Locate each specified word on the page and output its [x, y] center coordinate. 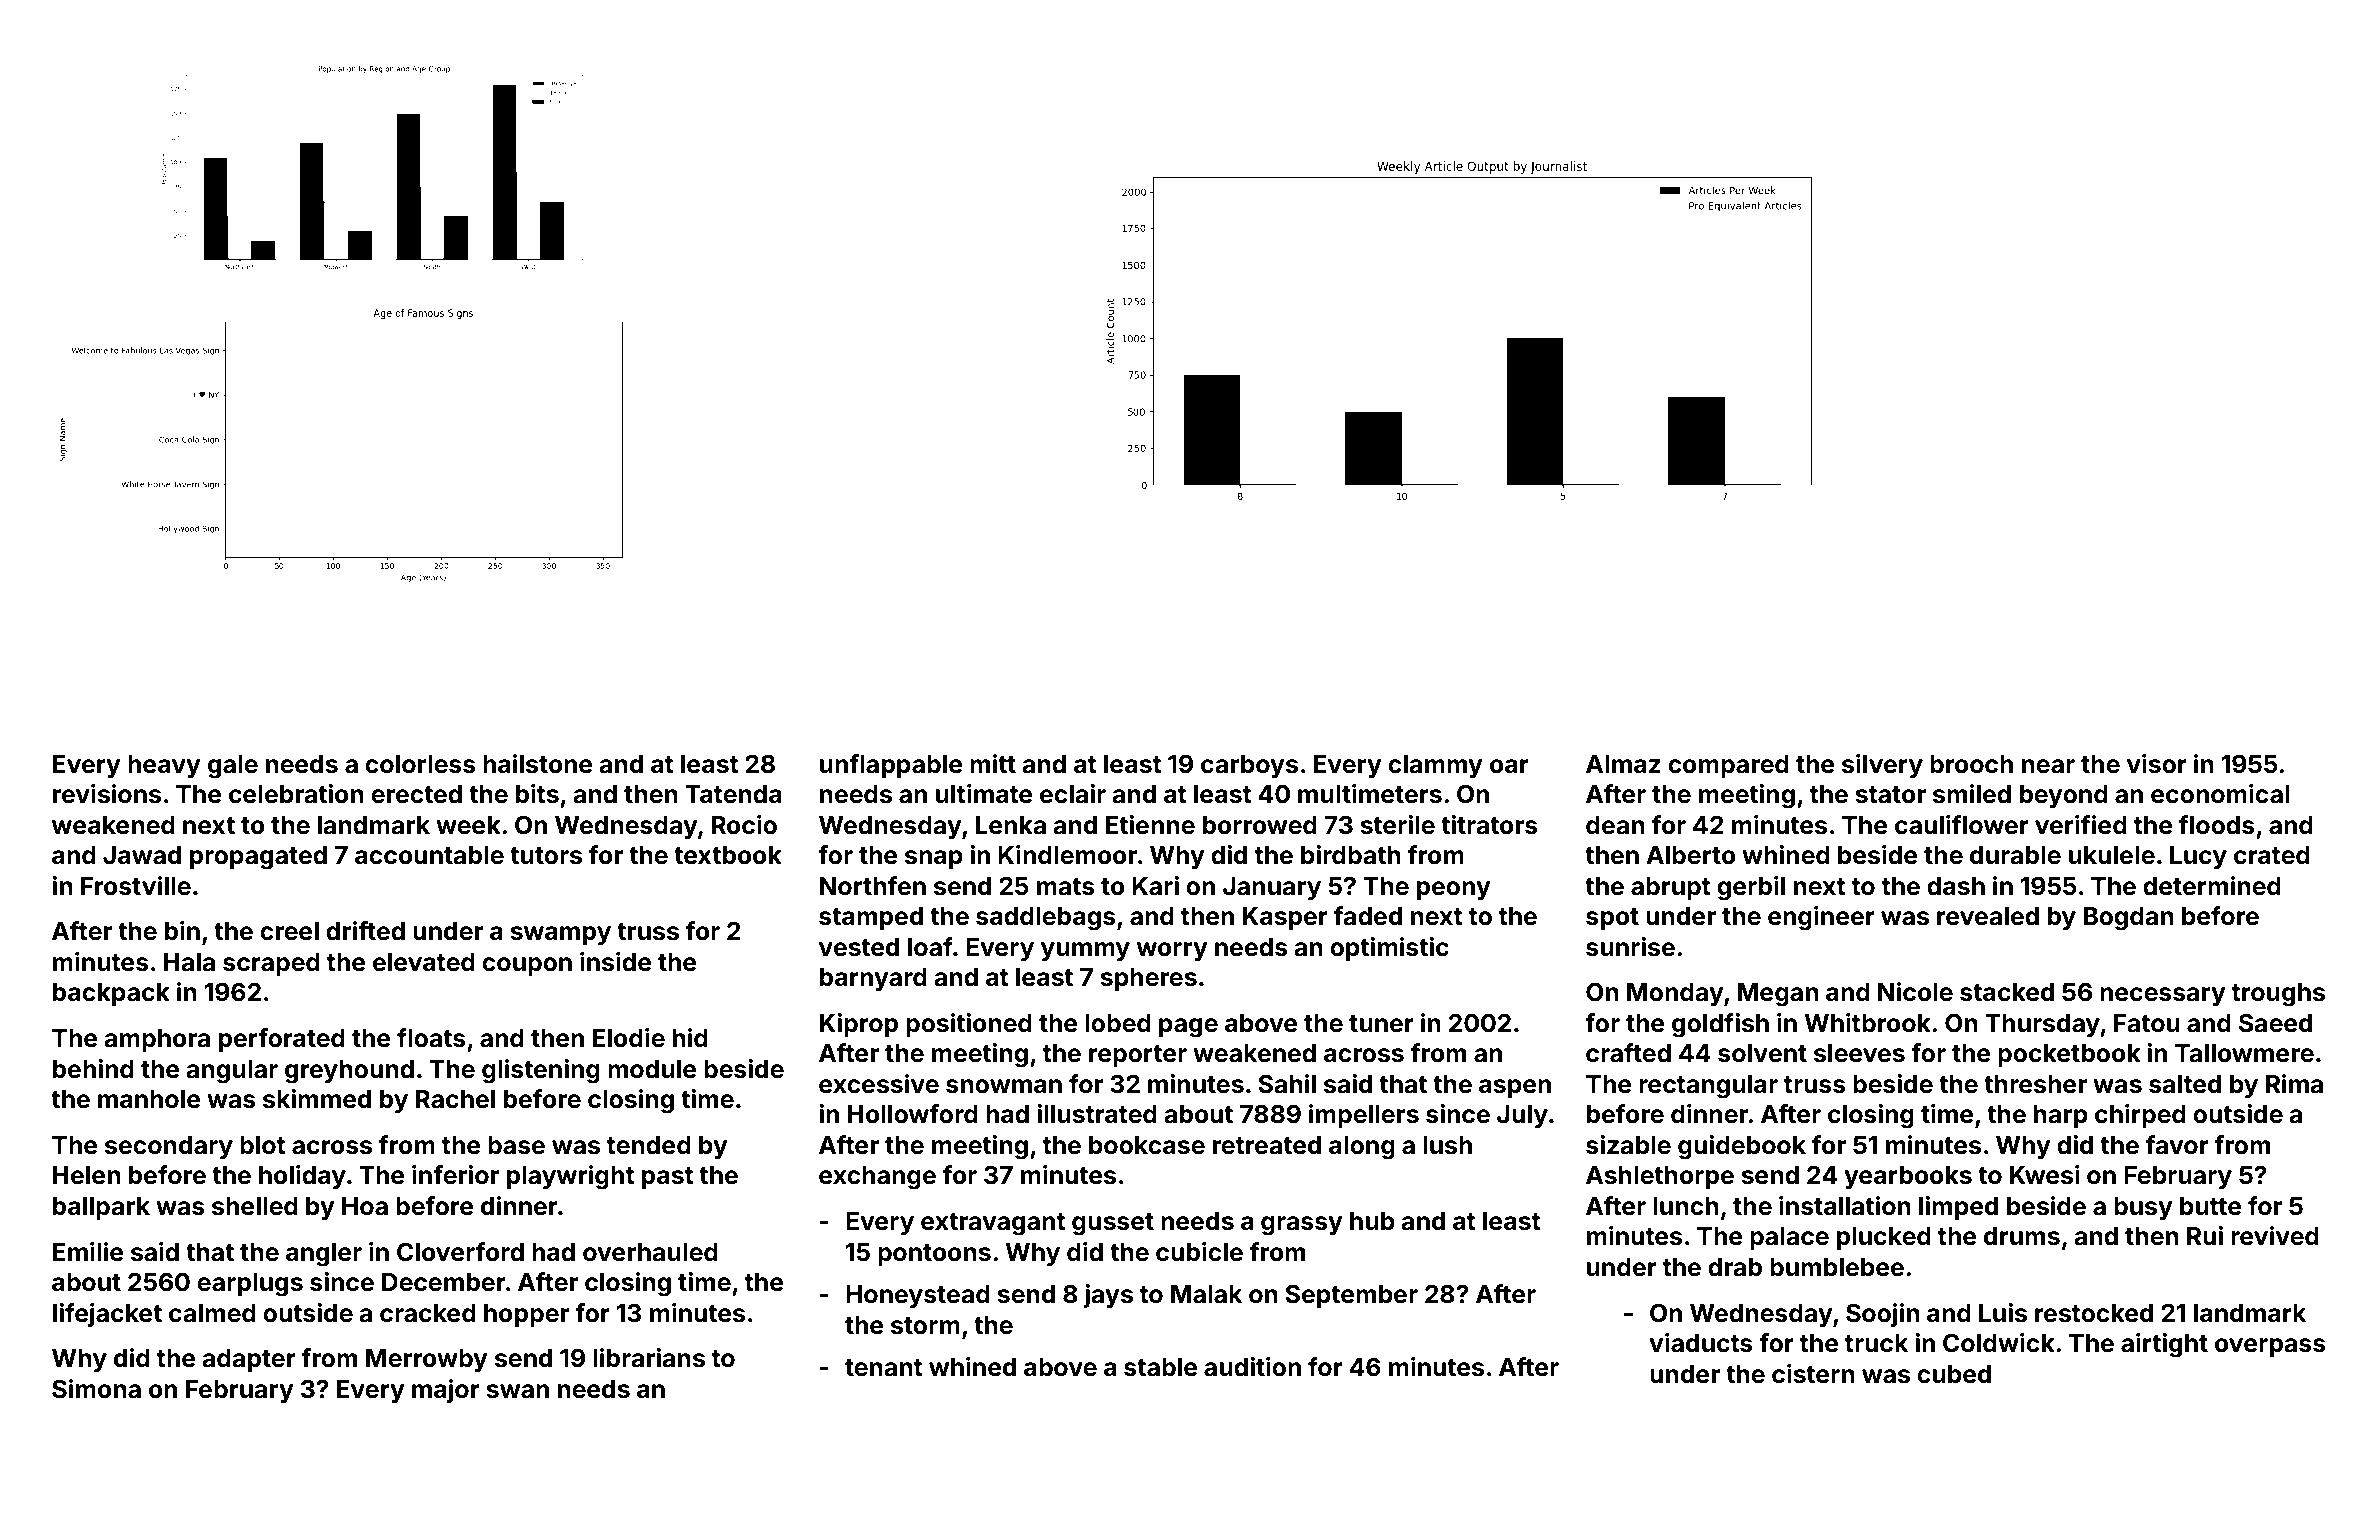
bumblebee [1837, 1267]
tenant [884, 1368]
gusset [1113, 1224]
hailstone [538, 764]
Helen [87, 1175]
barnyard [873, 979]
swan [517, 1391]
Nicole [1915, 992]
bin [182, 930]
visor [2157, 764]
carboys [1249, 766]
